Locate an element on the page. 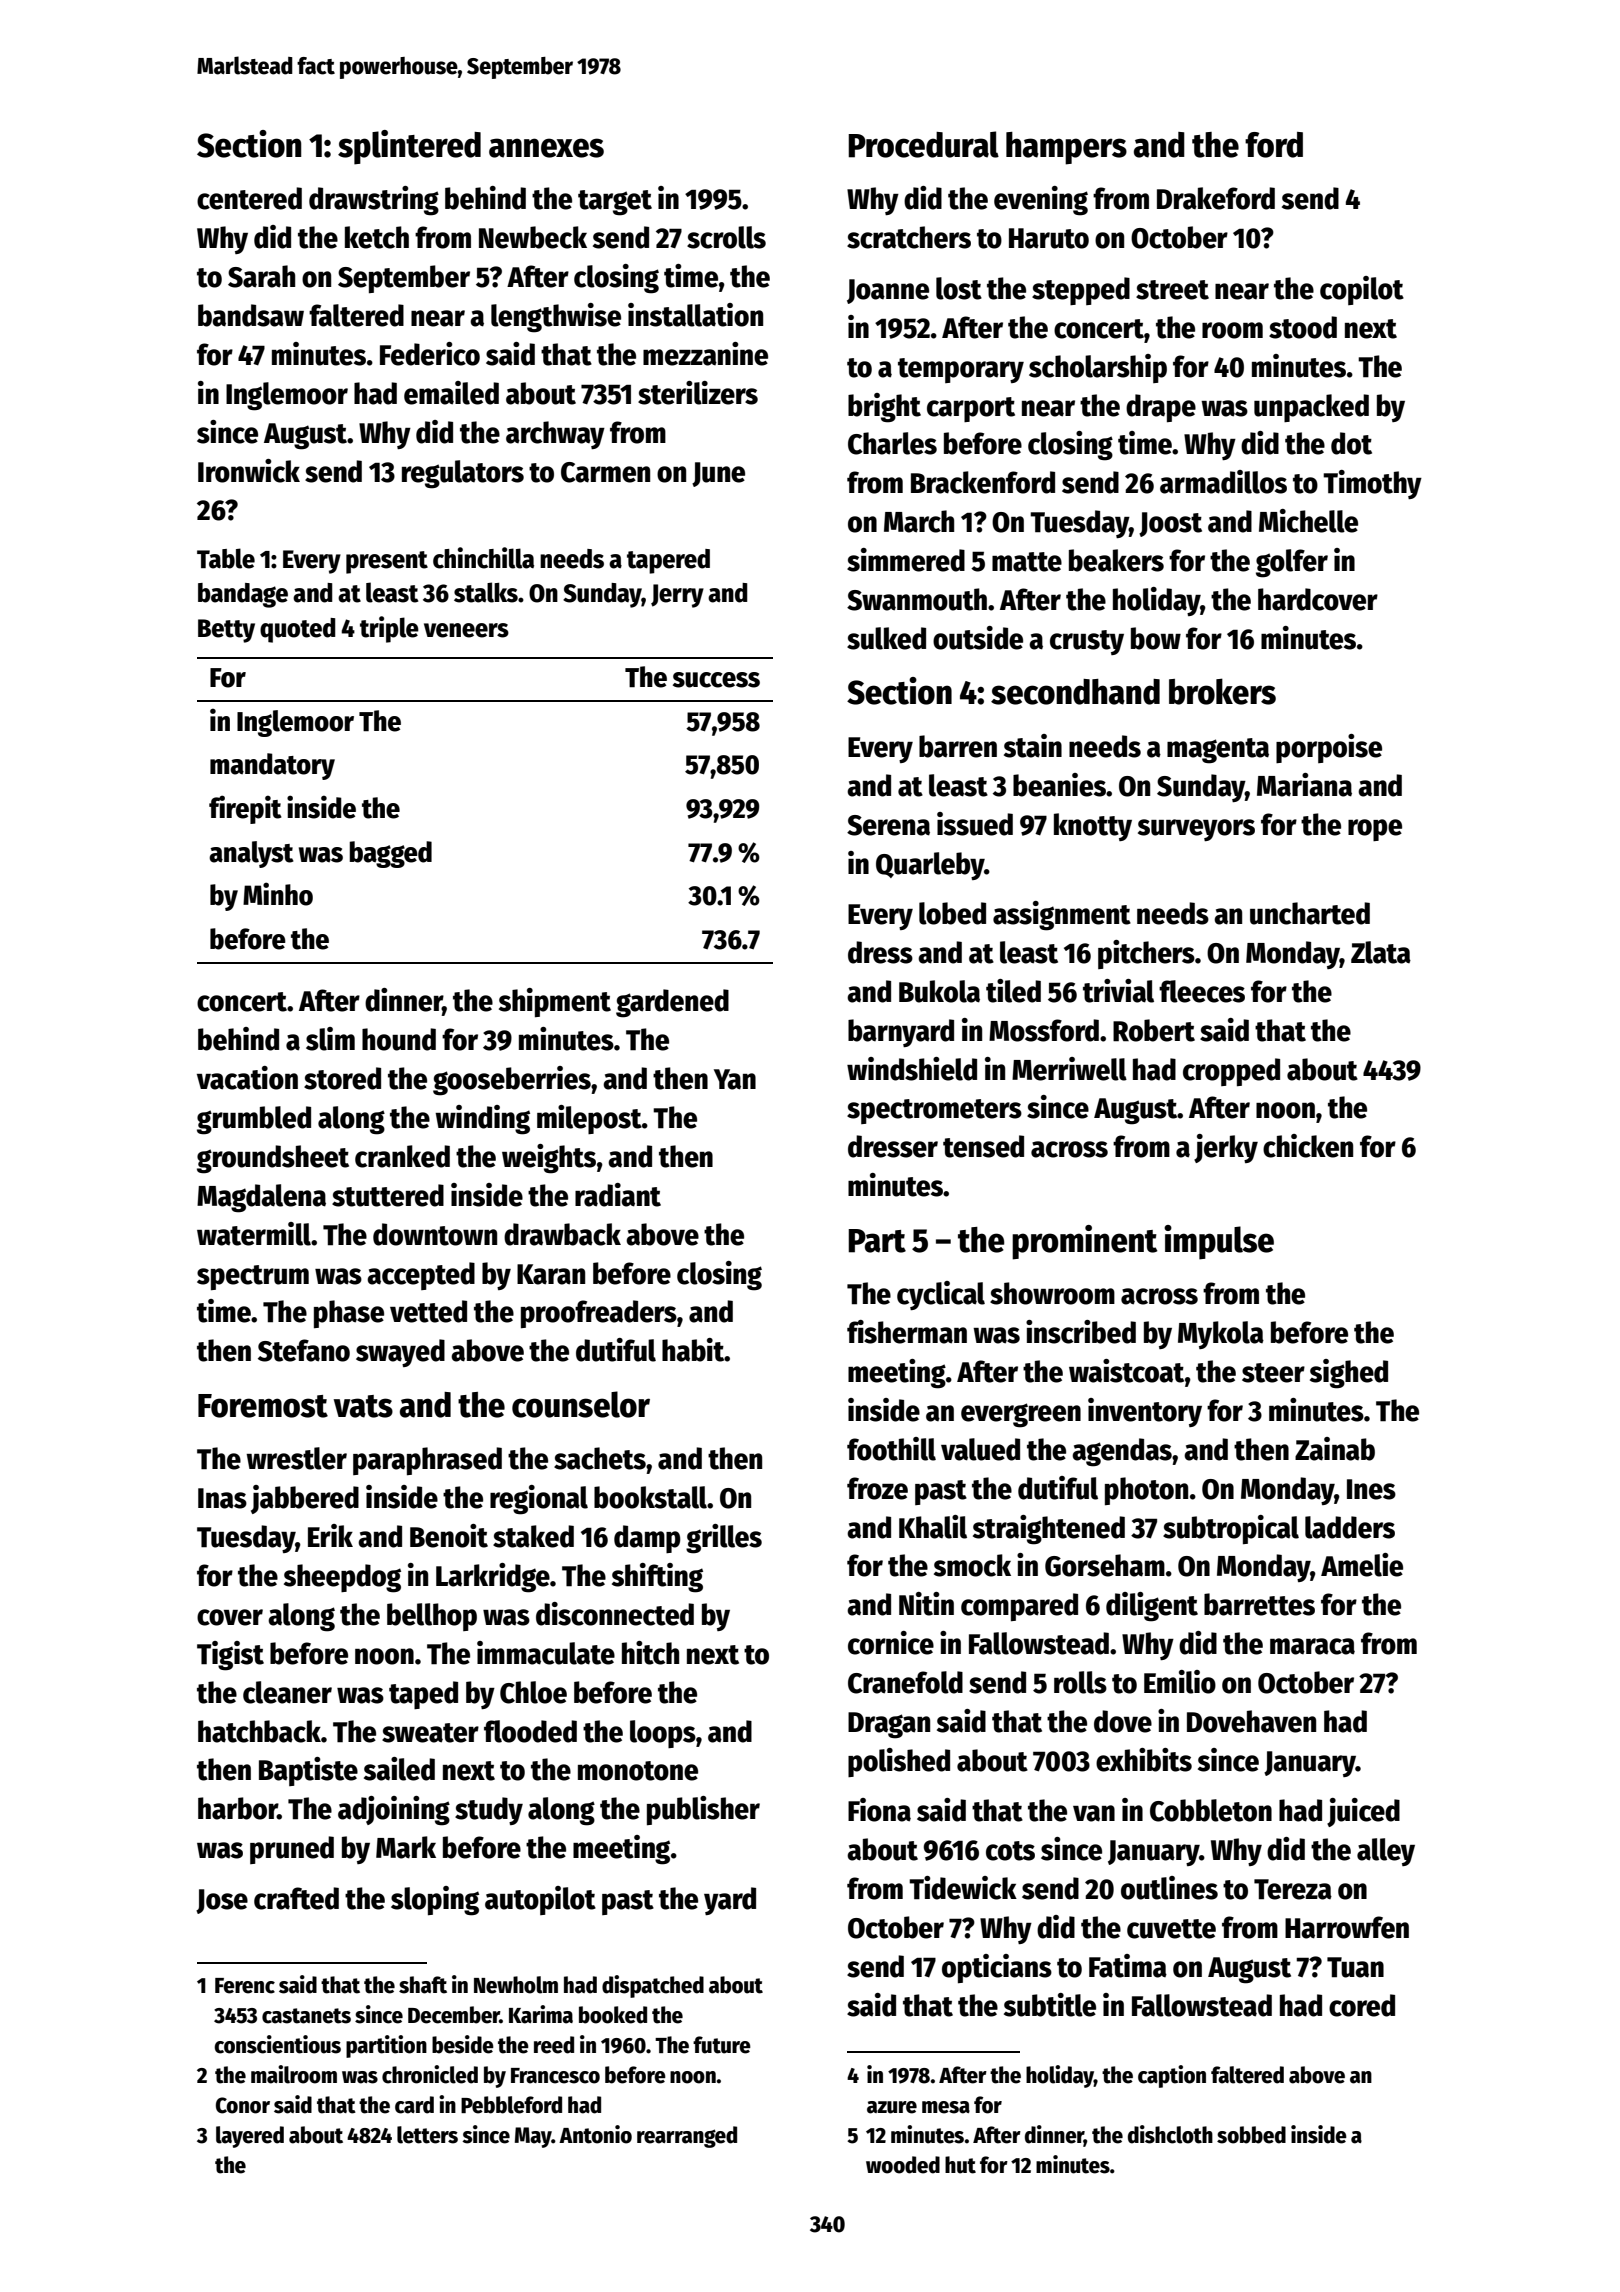 This document has height=2292, width=1620. hound is located at coordinates (399, 1039).
